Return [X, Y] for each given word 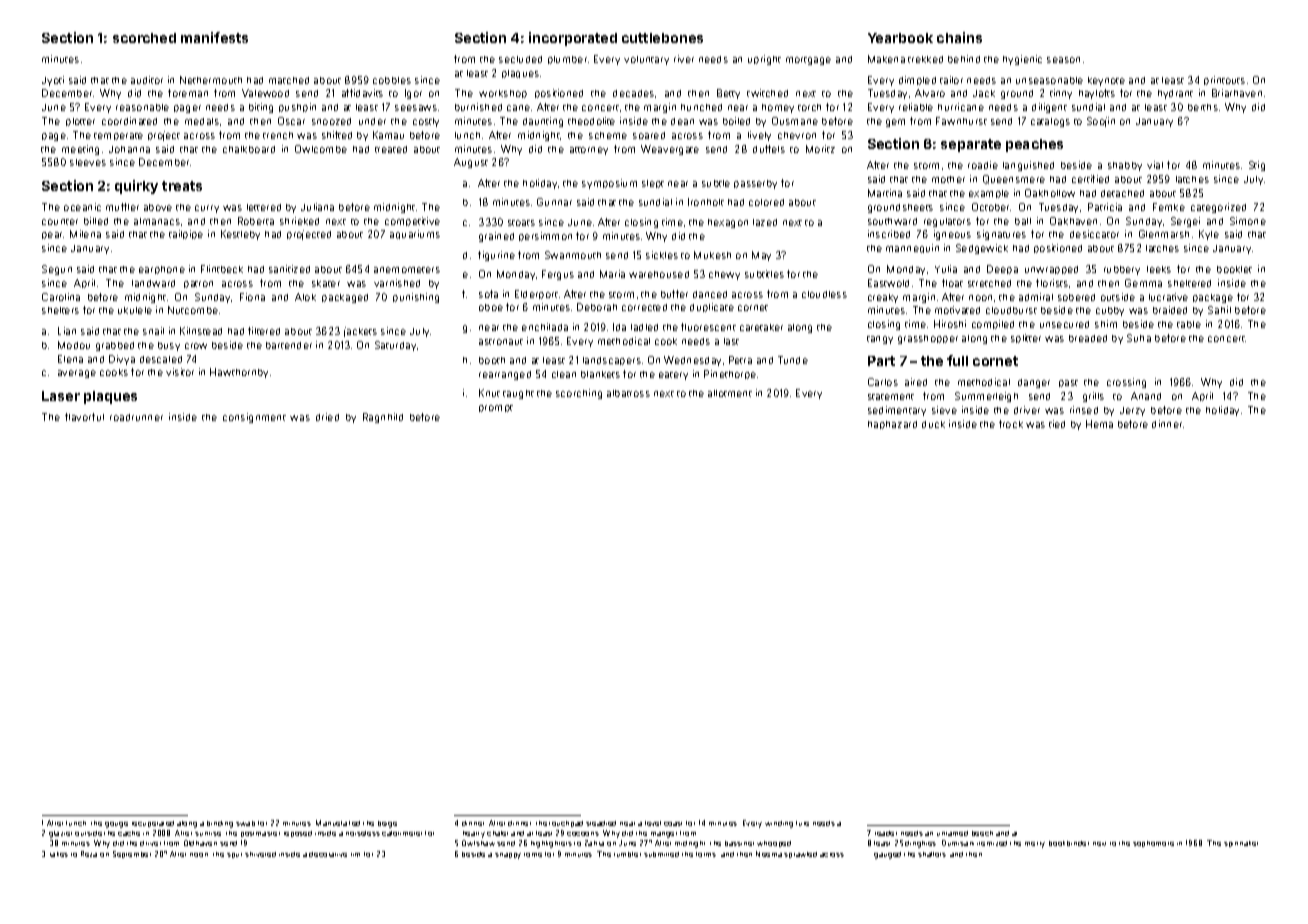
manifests [214, 37]
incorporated [573, 39]
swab [245, 823]
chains [959, 37]
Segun [57, 270]
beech [982, 833]
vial [1155, 165]
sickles [662, 255]
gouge [116, 825]
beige [387, 824]
